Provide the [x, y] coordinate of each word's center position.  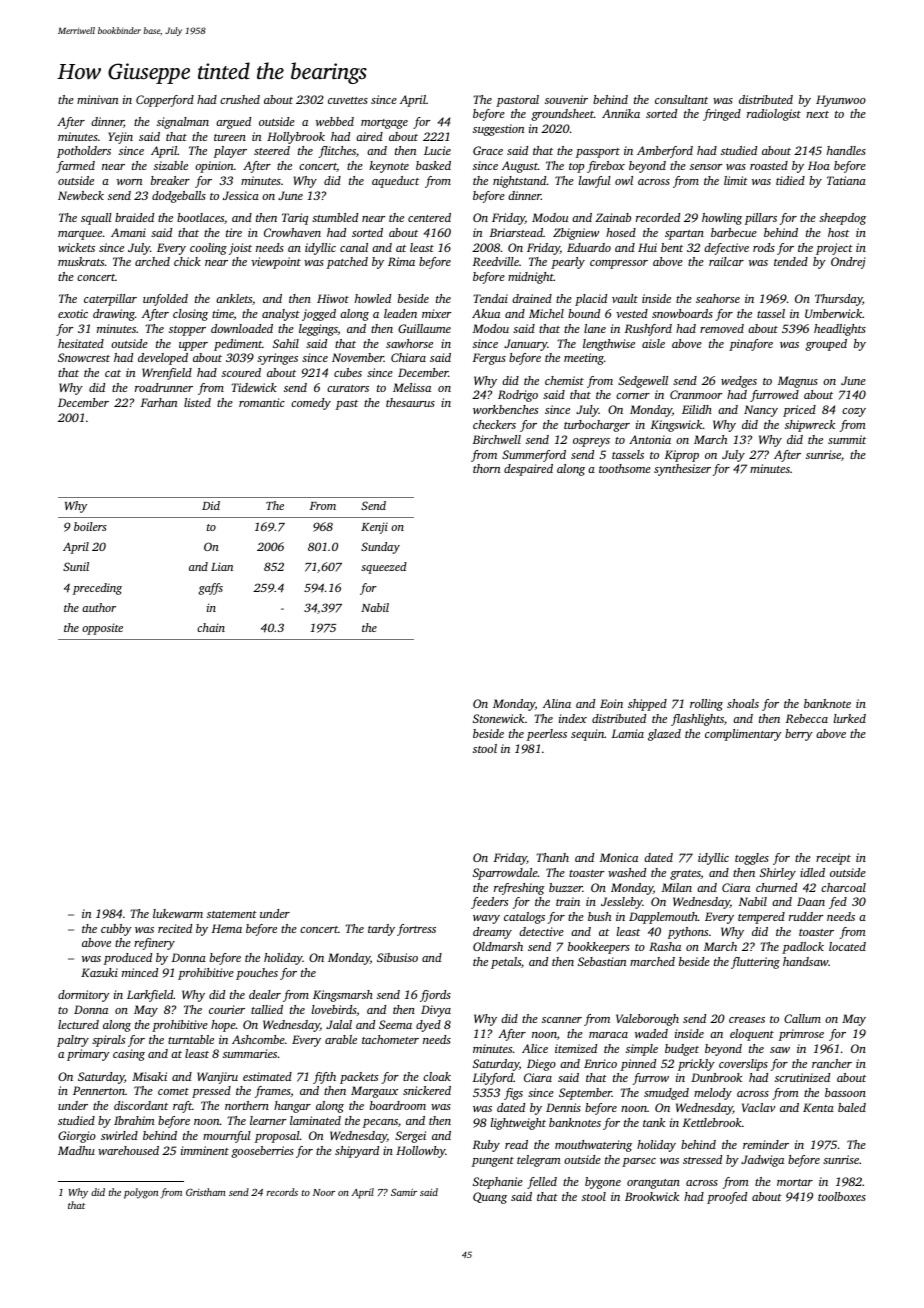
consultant [681, 99]
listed [197, 402]
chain [211, 627]
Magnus [798, 382]
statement [232, 914]
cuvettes [348, 100]
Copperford [165, 101]
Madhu [76, 1150]
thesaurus [410, 402]
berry [799, 735]
